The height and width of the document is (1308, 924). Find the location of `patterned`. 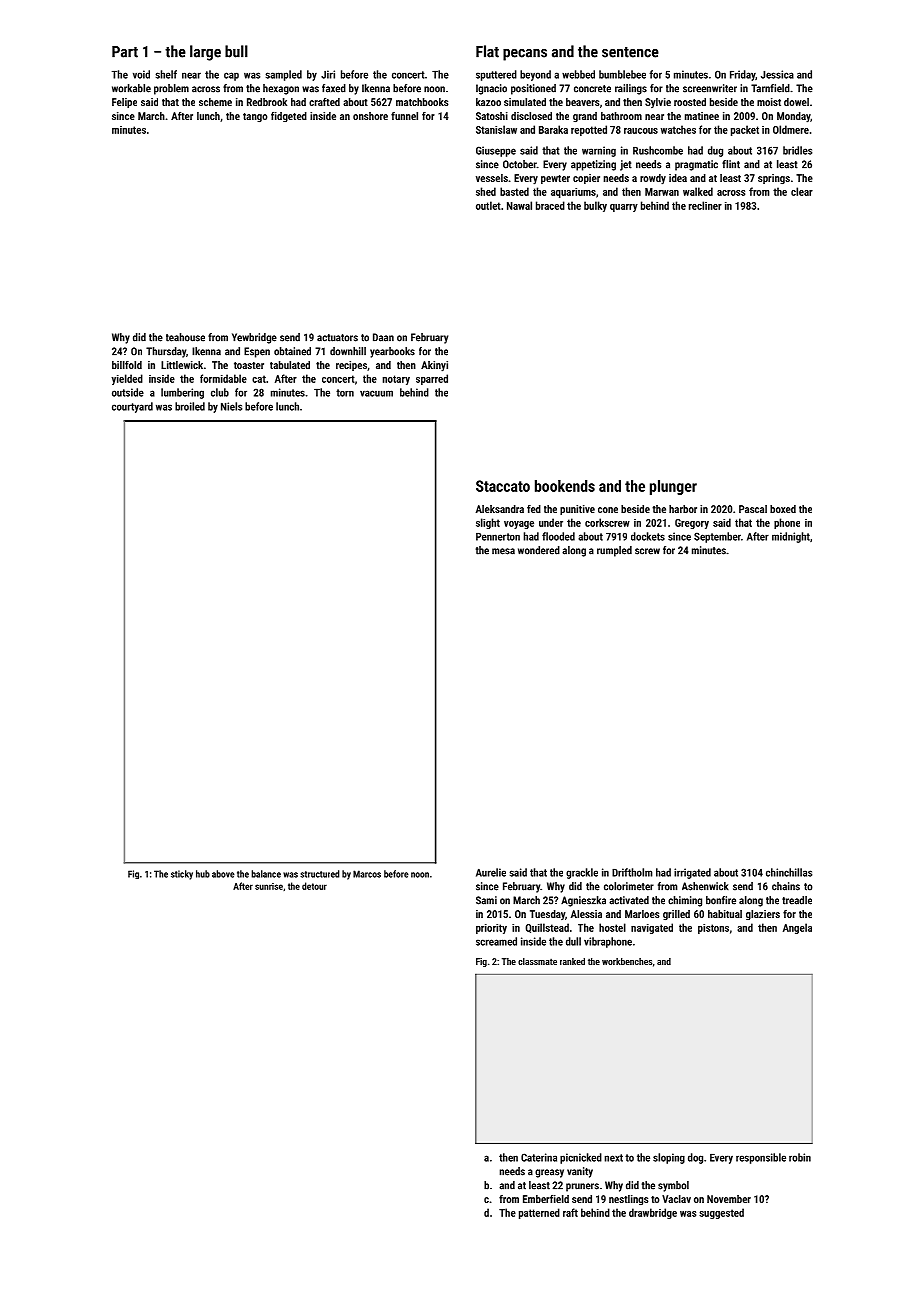

patterned is located at coordinates (539, 1213).
